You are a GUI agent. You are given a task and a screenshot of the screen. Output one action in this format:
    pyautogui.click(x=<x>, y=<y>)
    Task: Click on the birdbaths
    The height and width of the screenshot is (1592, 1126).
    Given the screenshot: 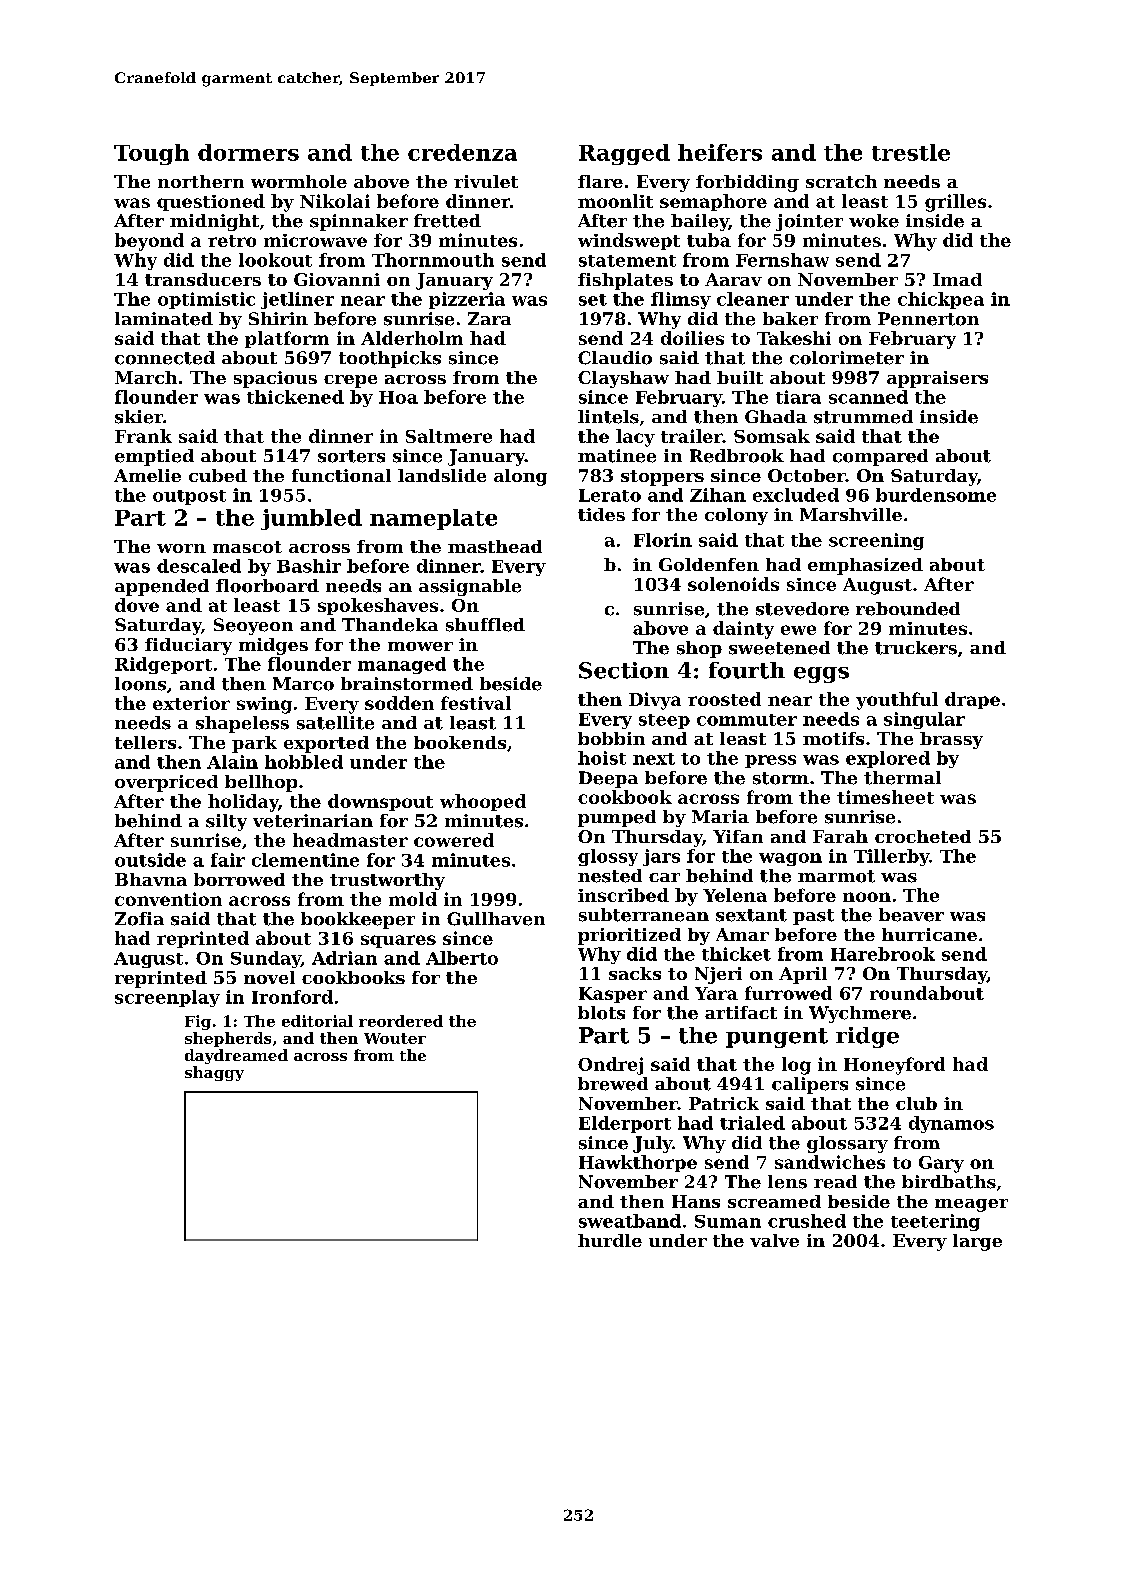 What is the action you would take?
    pyautogui.click(x=949, y=1182)
